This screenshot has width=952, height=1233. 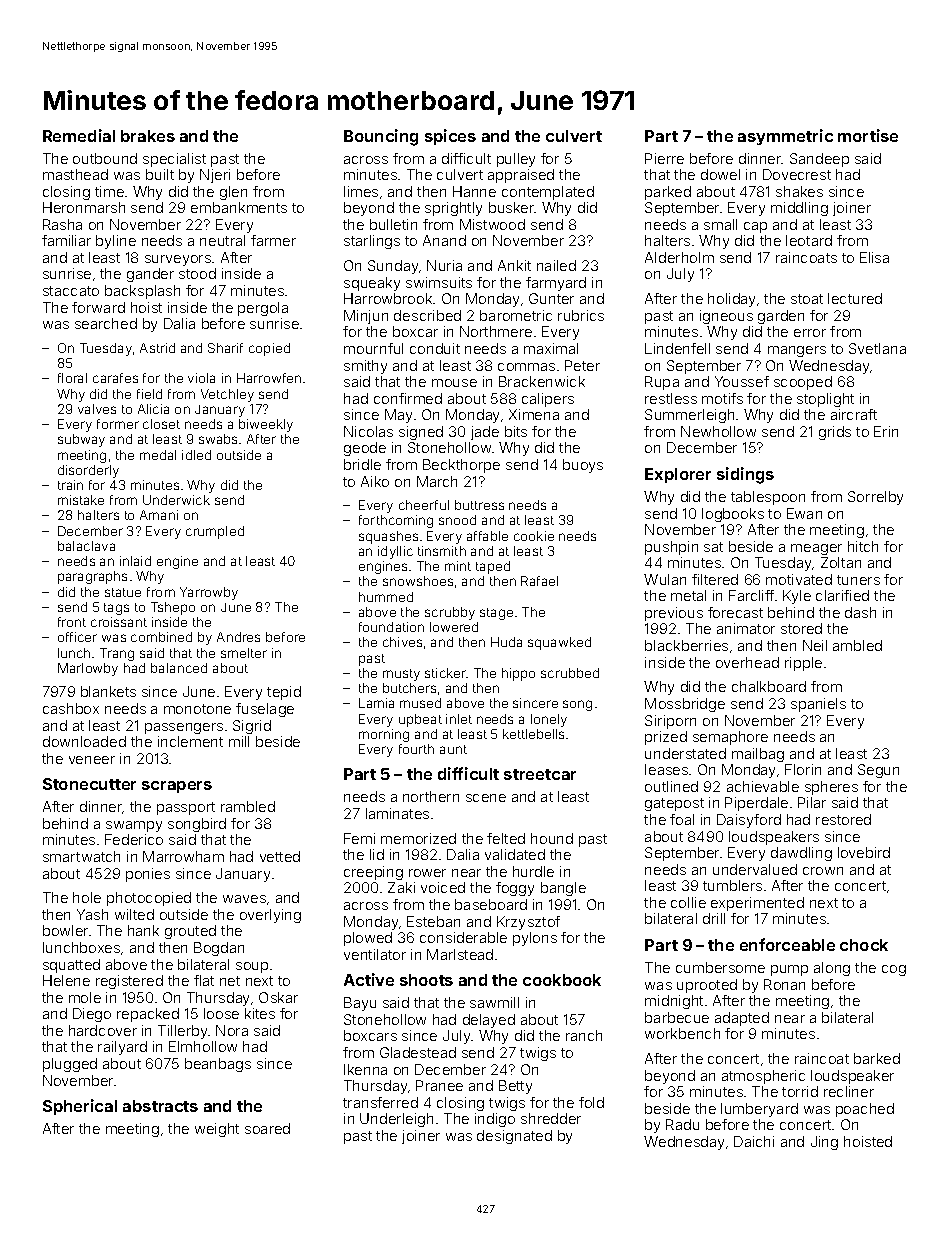 What do you see at coordinates (148, 136) in the screenshot?
I see `brakes` at bounding box center [148, 136].
